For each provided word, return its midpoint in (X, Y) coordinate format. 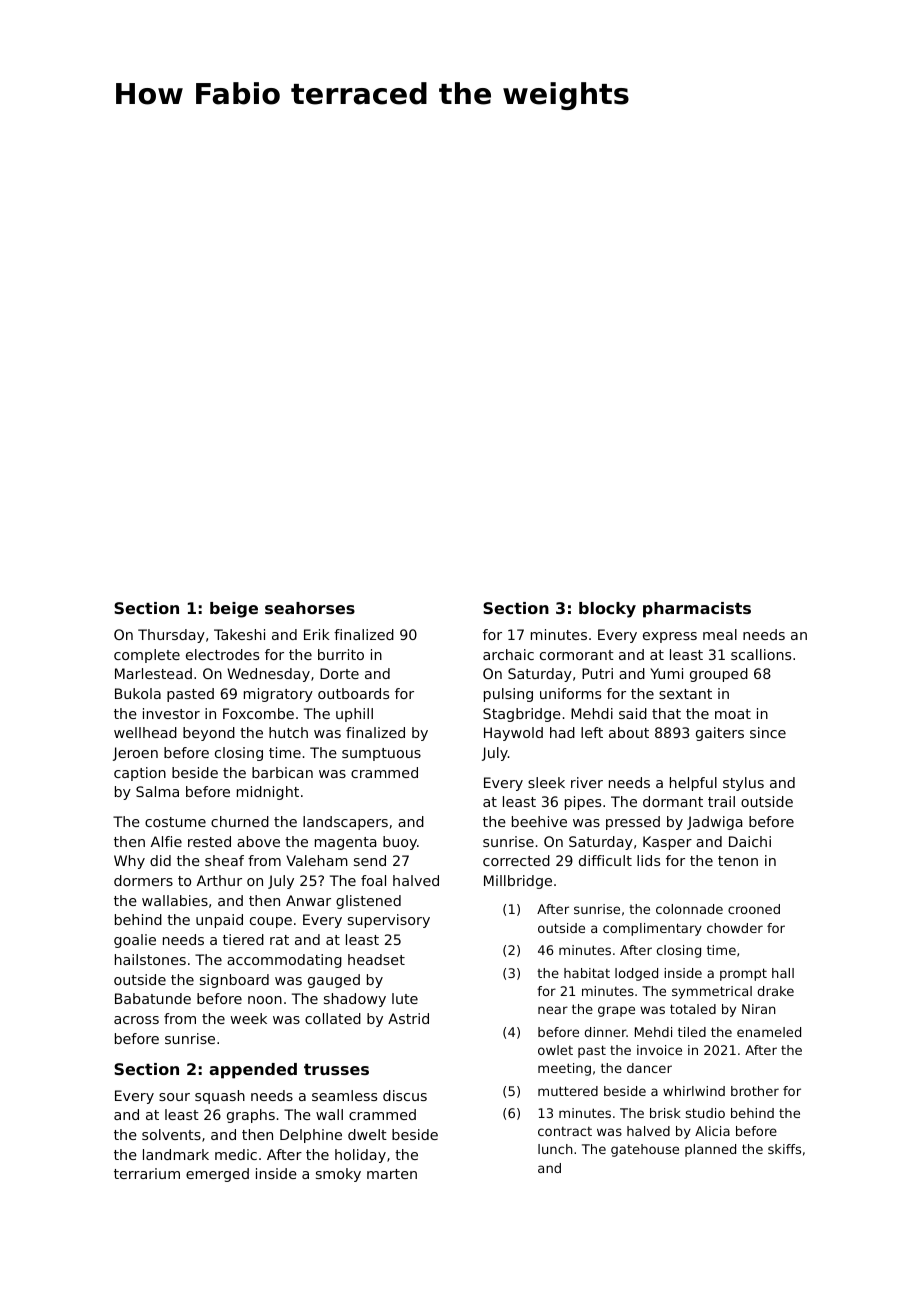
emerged (217, 1175)
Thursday (171, 636)
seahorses (310, 608)
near (553, 1010)
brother (755, 1091)
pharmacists (697, 610)
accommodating (284, 961)
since (768, 732)
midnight (268, 793)
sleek (546, 782)
